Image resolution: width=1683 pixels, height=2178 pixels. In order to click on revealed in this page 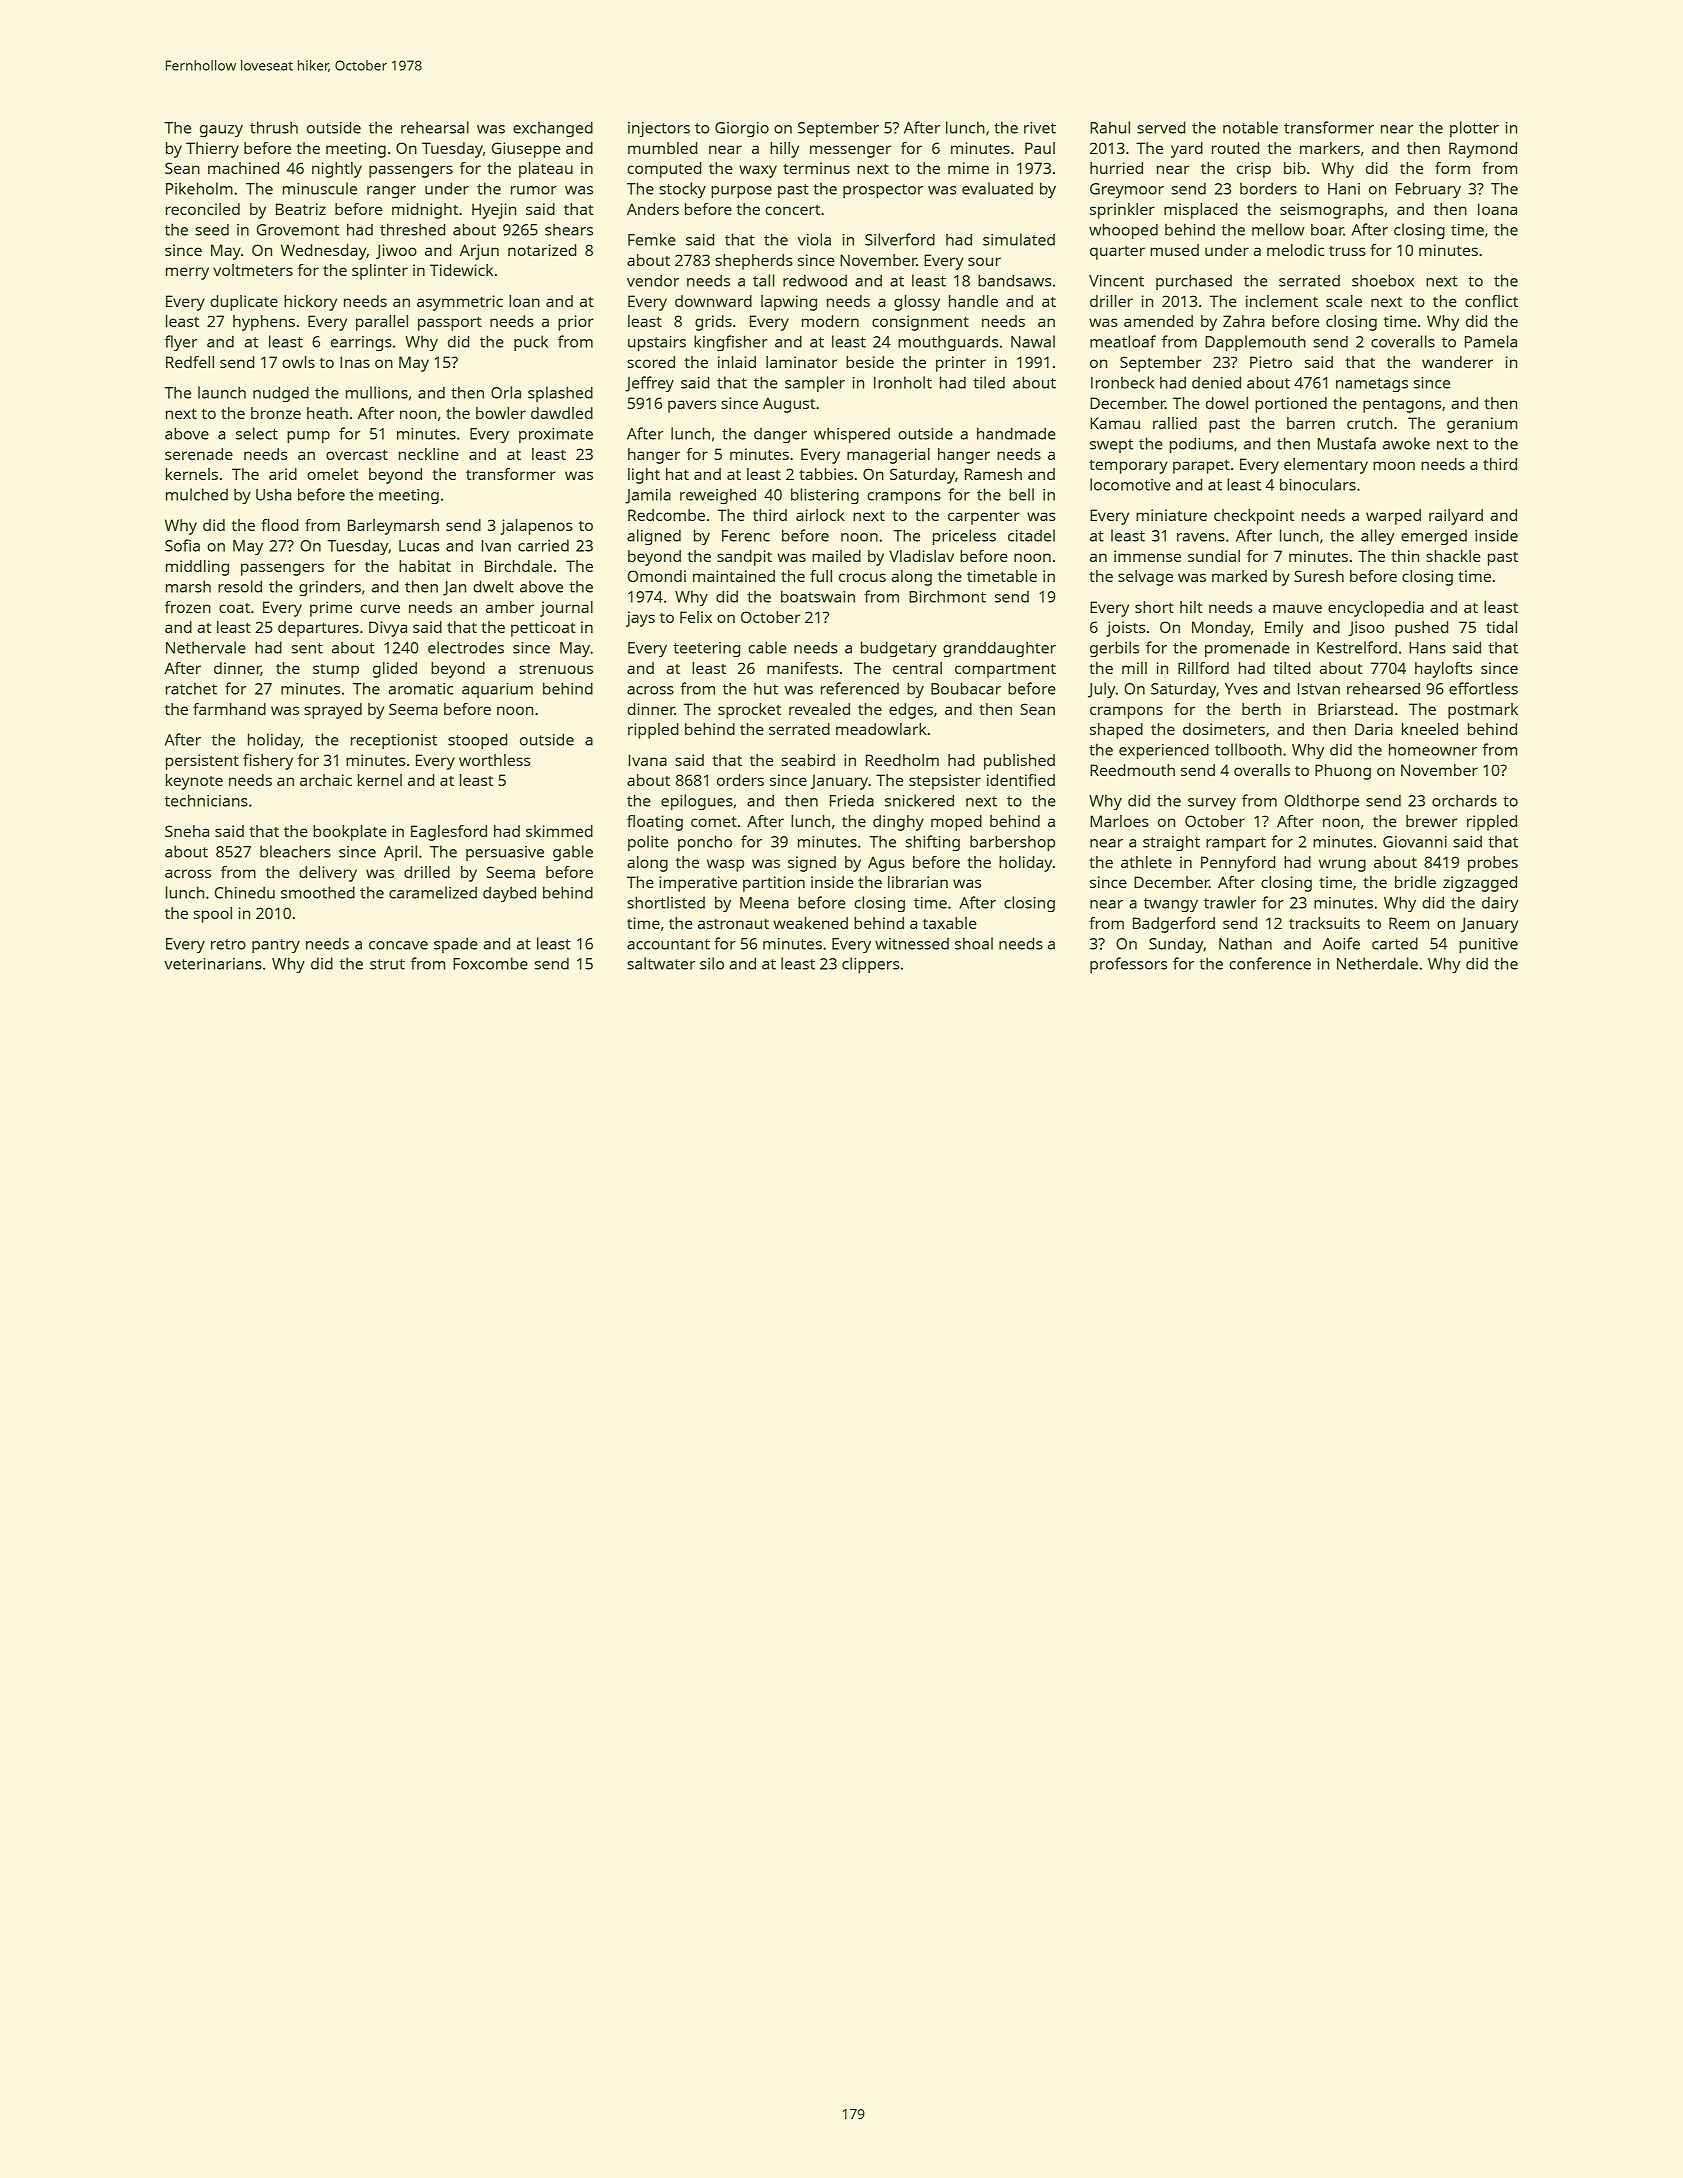, I will do `click(819, 709)`.
